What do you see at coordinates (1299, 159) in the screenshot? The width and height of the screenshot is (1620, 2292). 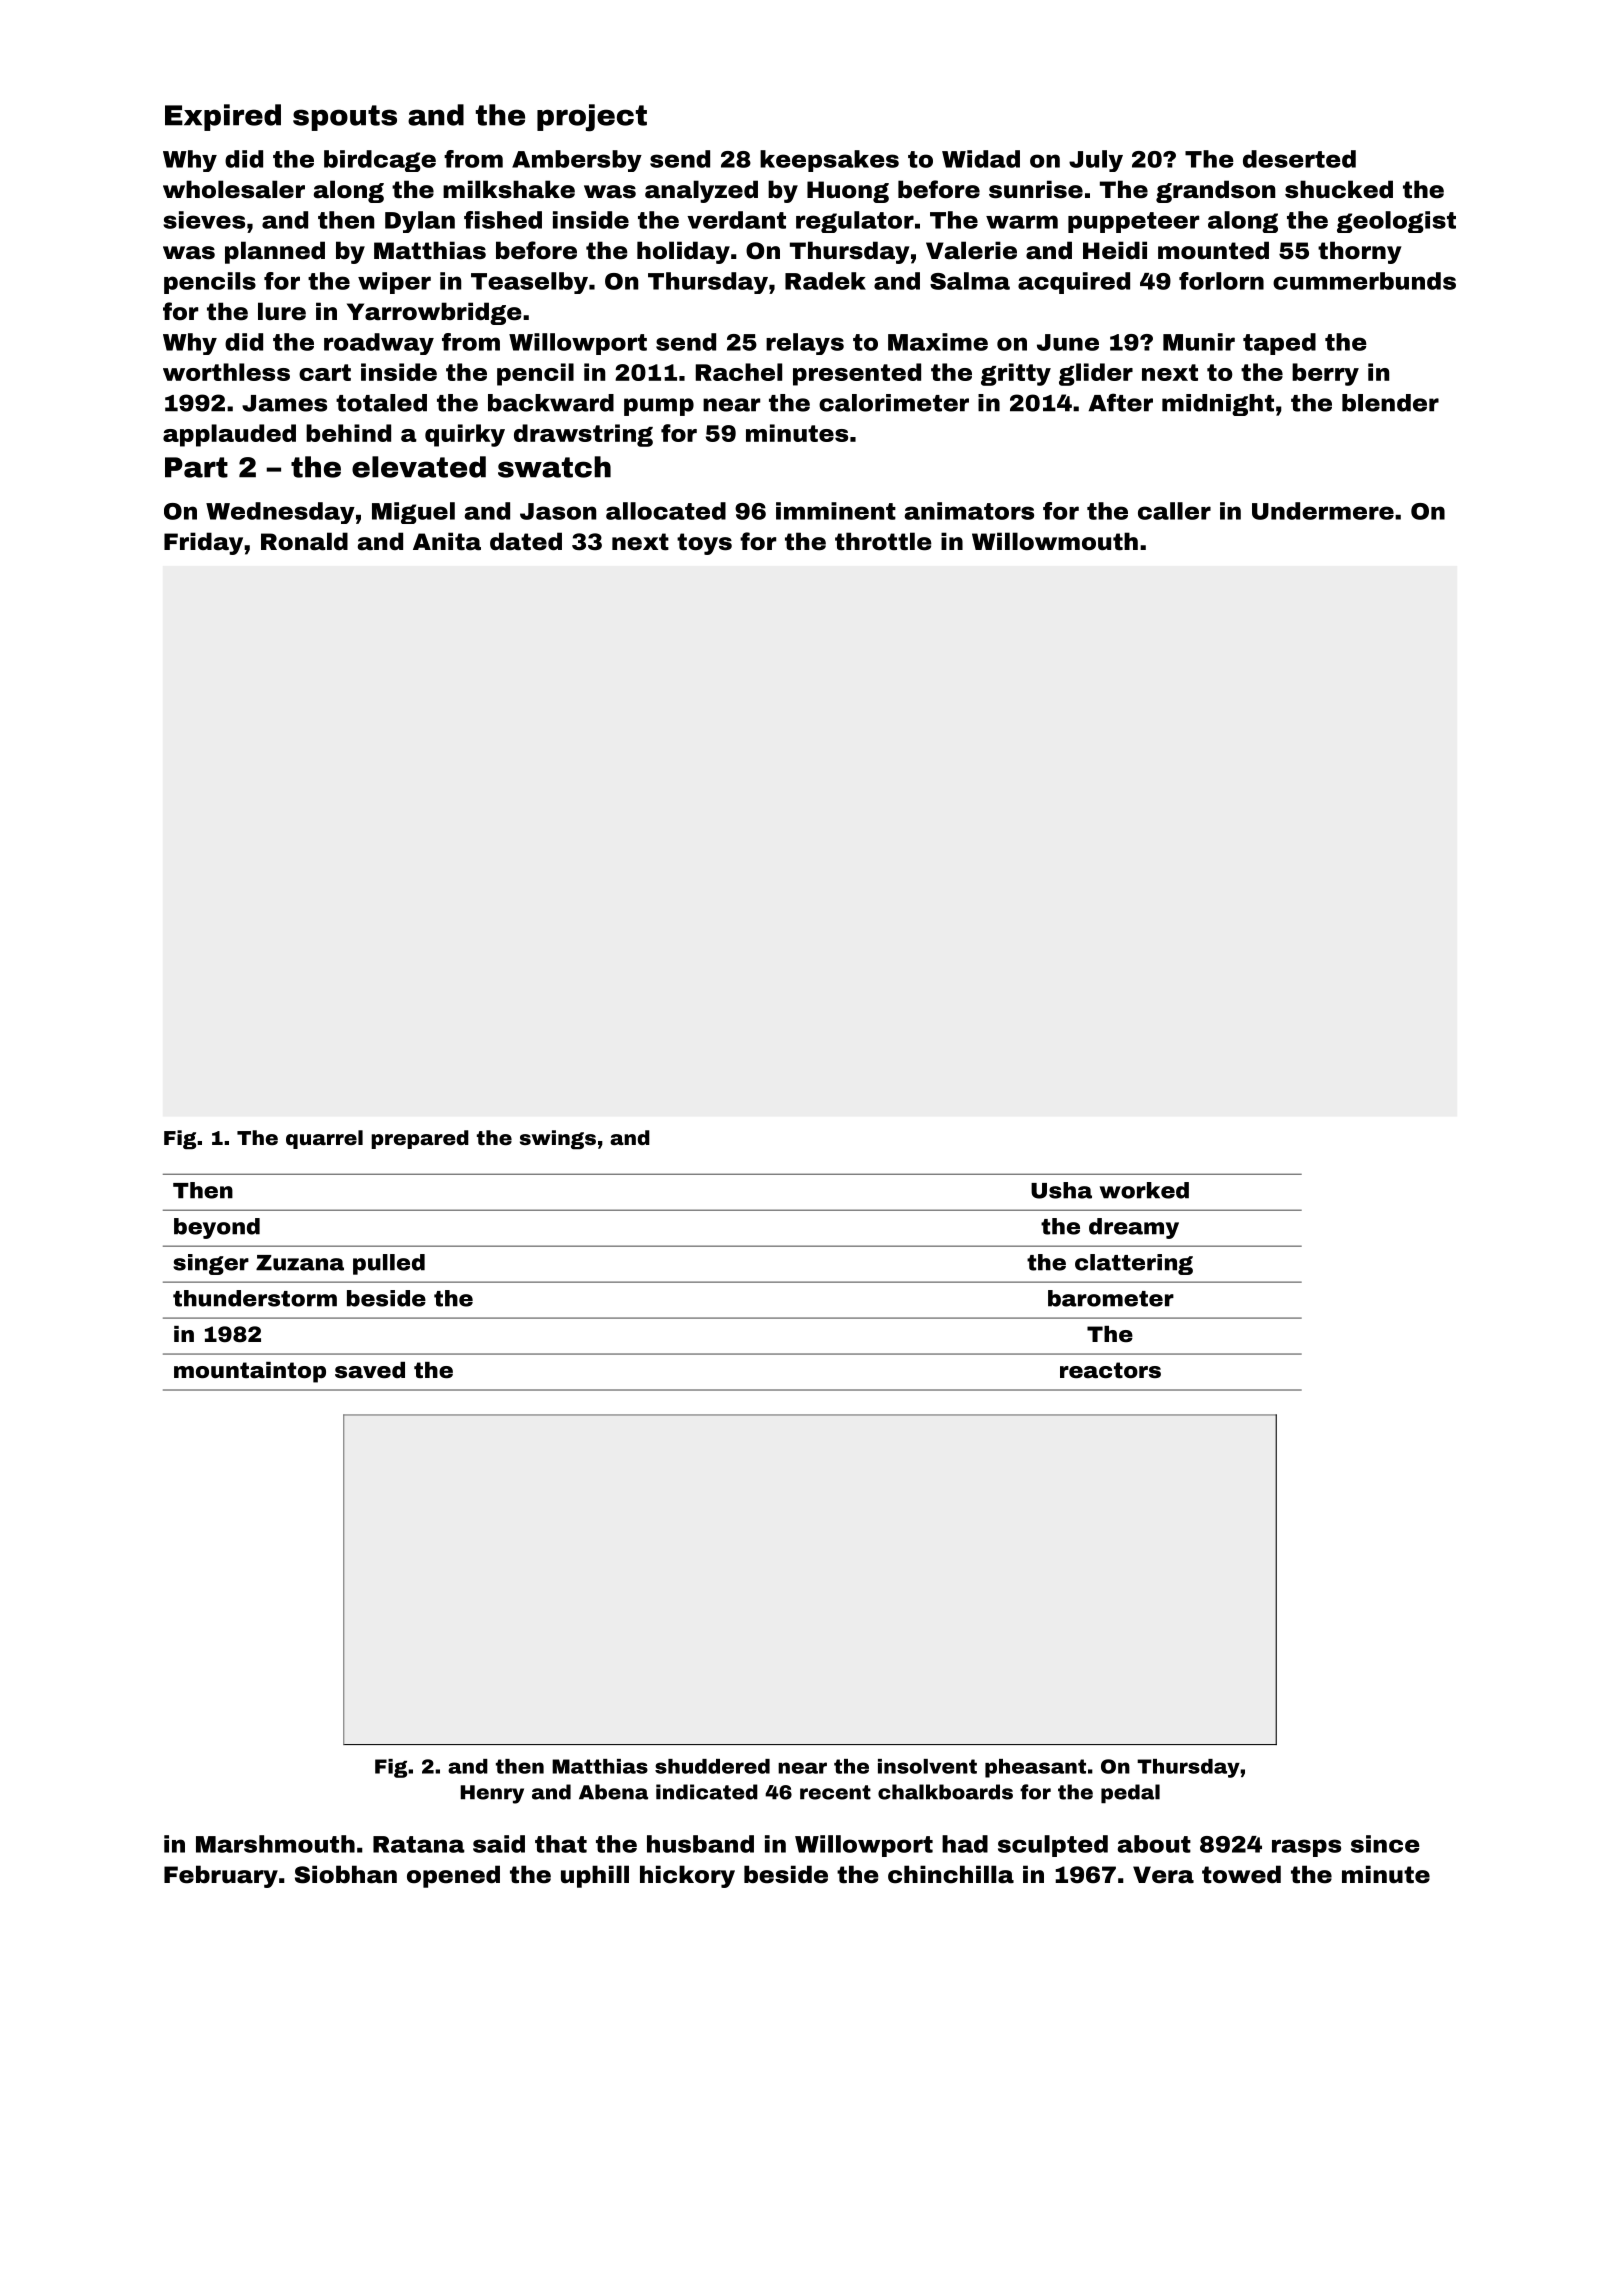 I see `deserted` at bounding box center [1299, 159].
